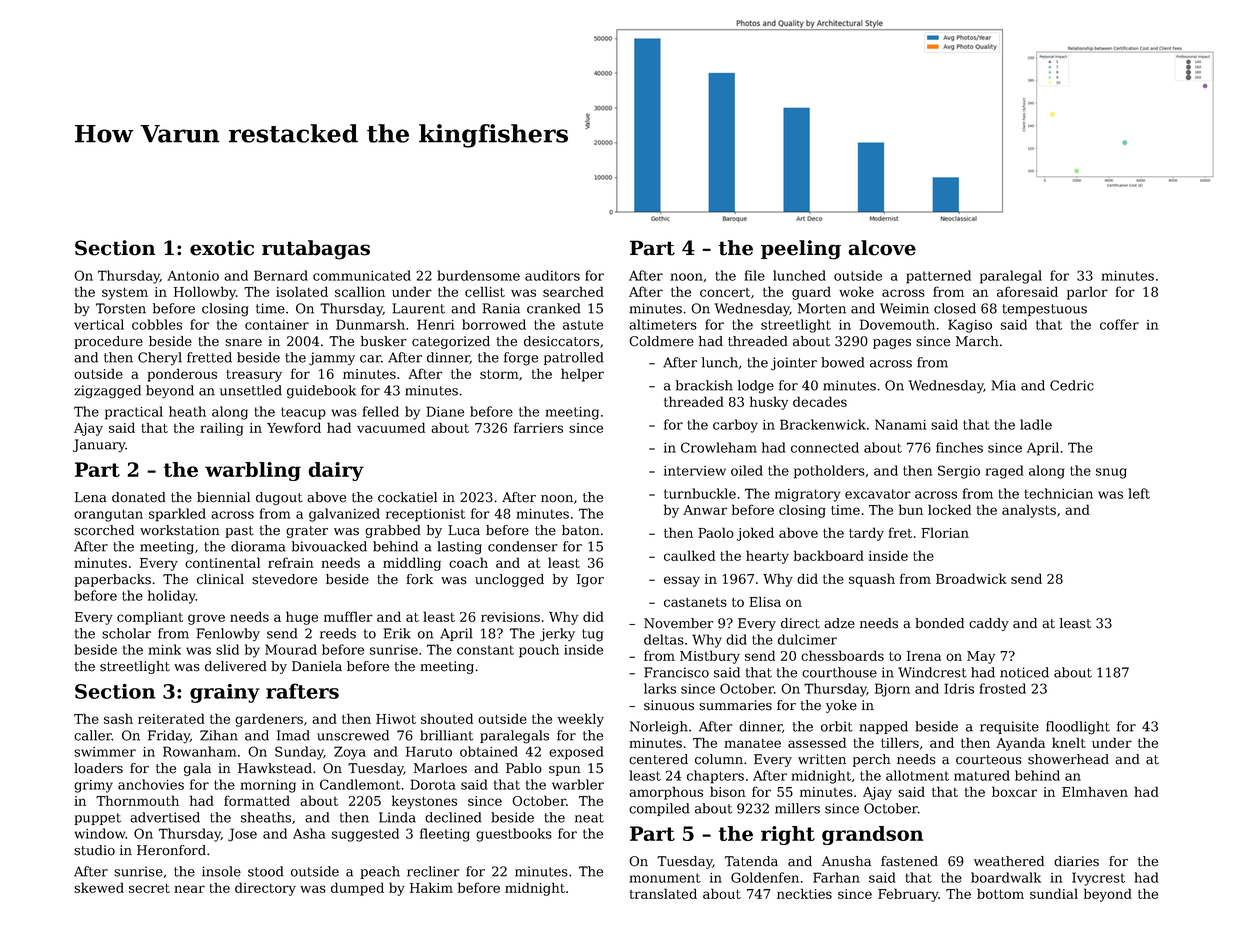 The width and height of the screenshot is (1233, 952). Describe the element at coordinates (197, 769) in the screenshot. I see `gala` at that location.
